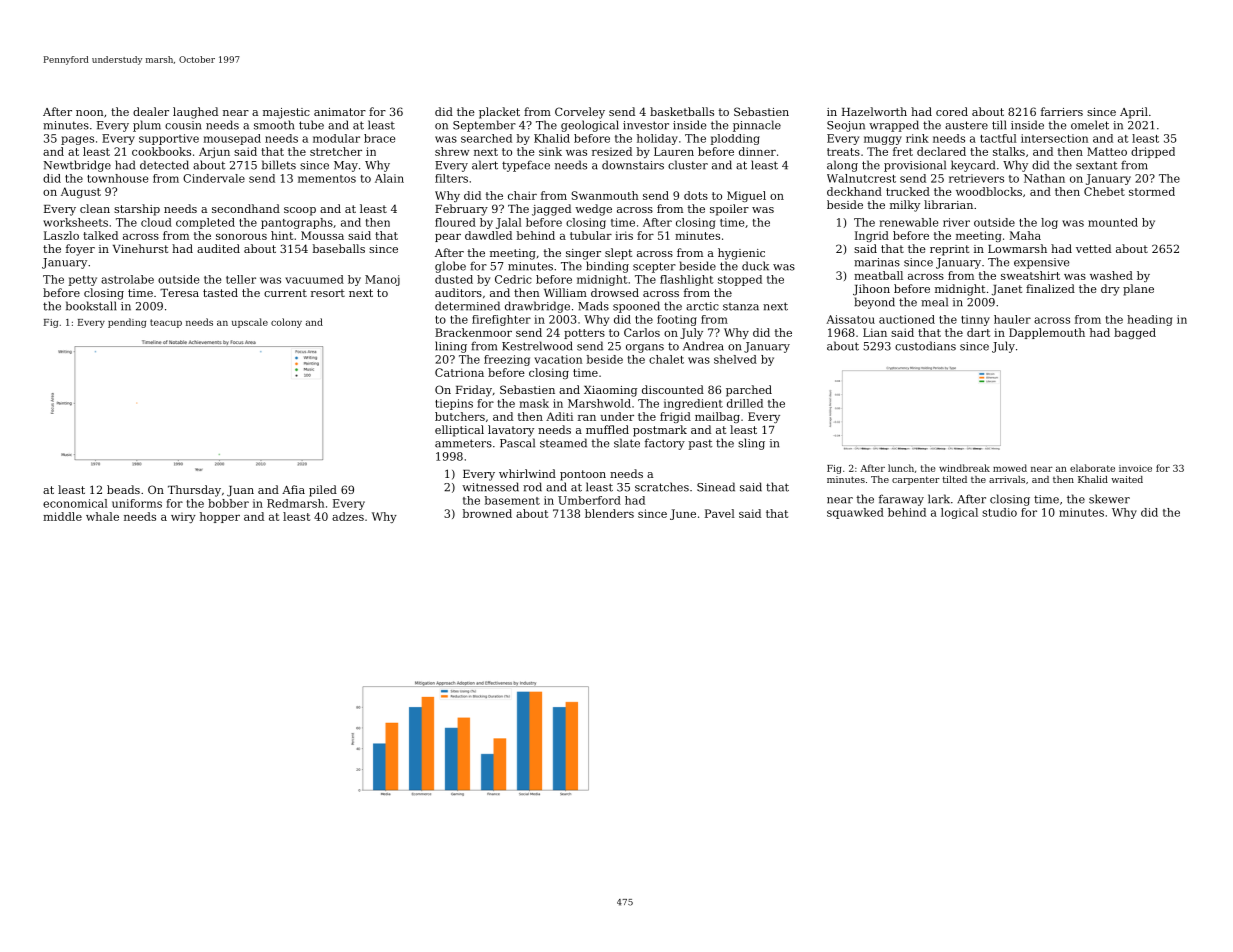 This screenshot has height=952, width=1233. What do you see at coordinates (1149, 320) in the screenshot?
I see `heading` at bounding box center [1149, 320].
